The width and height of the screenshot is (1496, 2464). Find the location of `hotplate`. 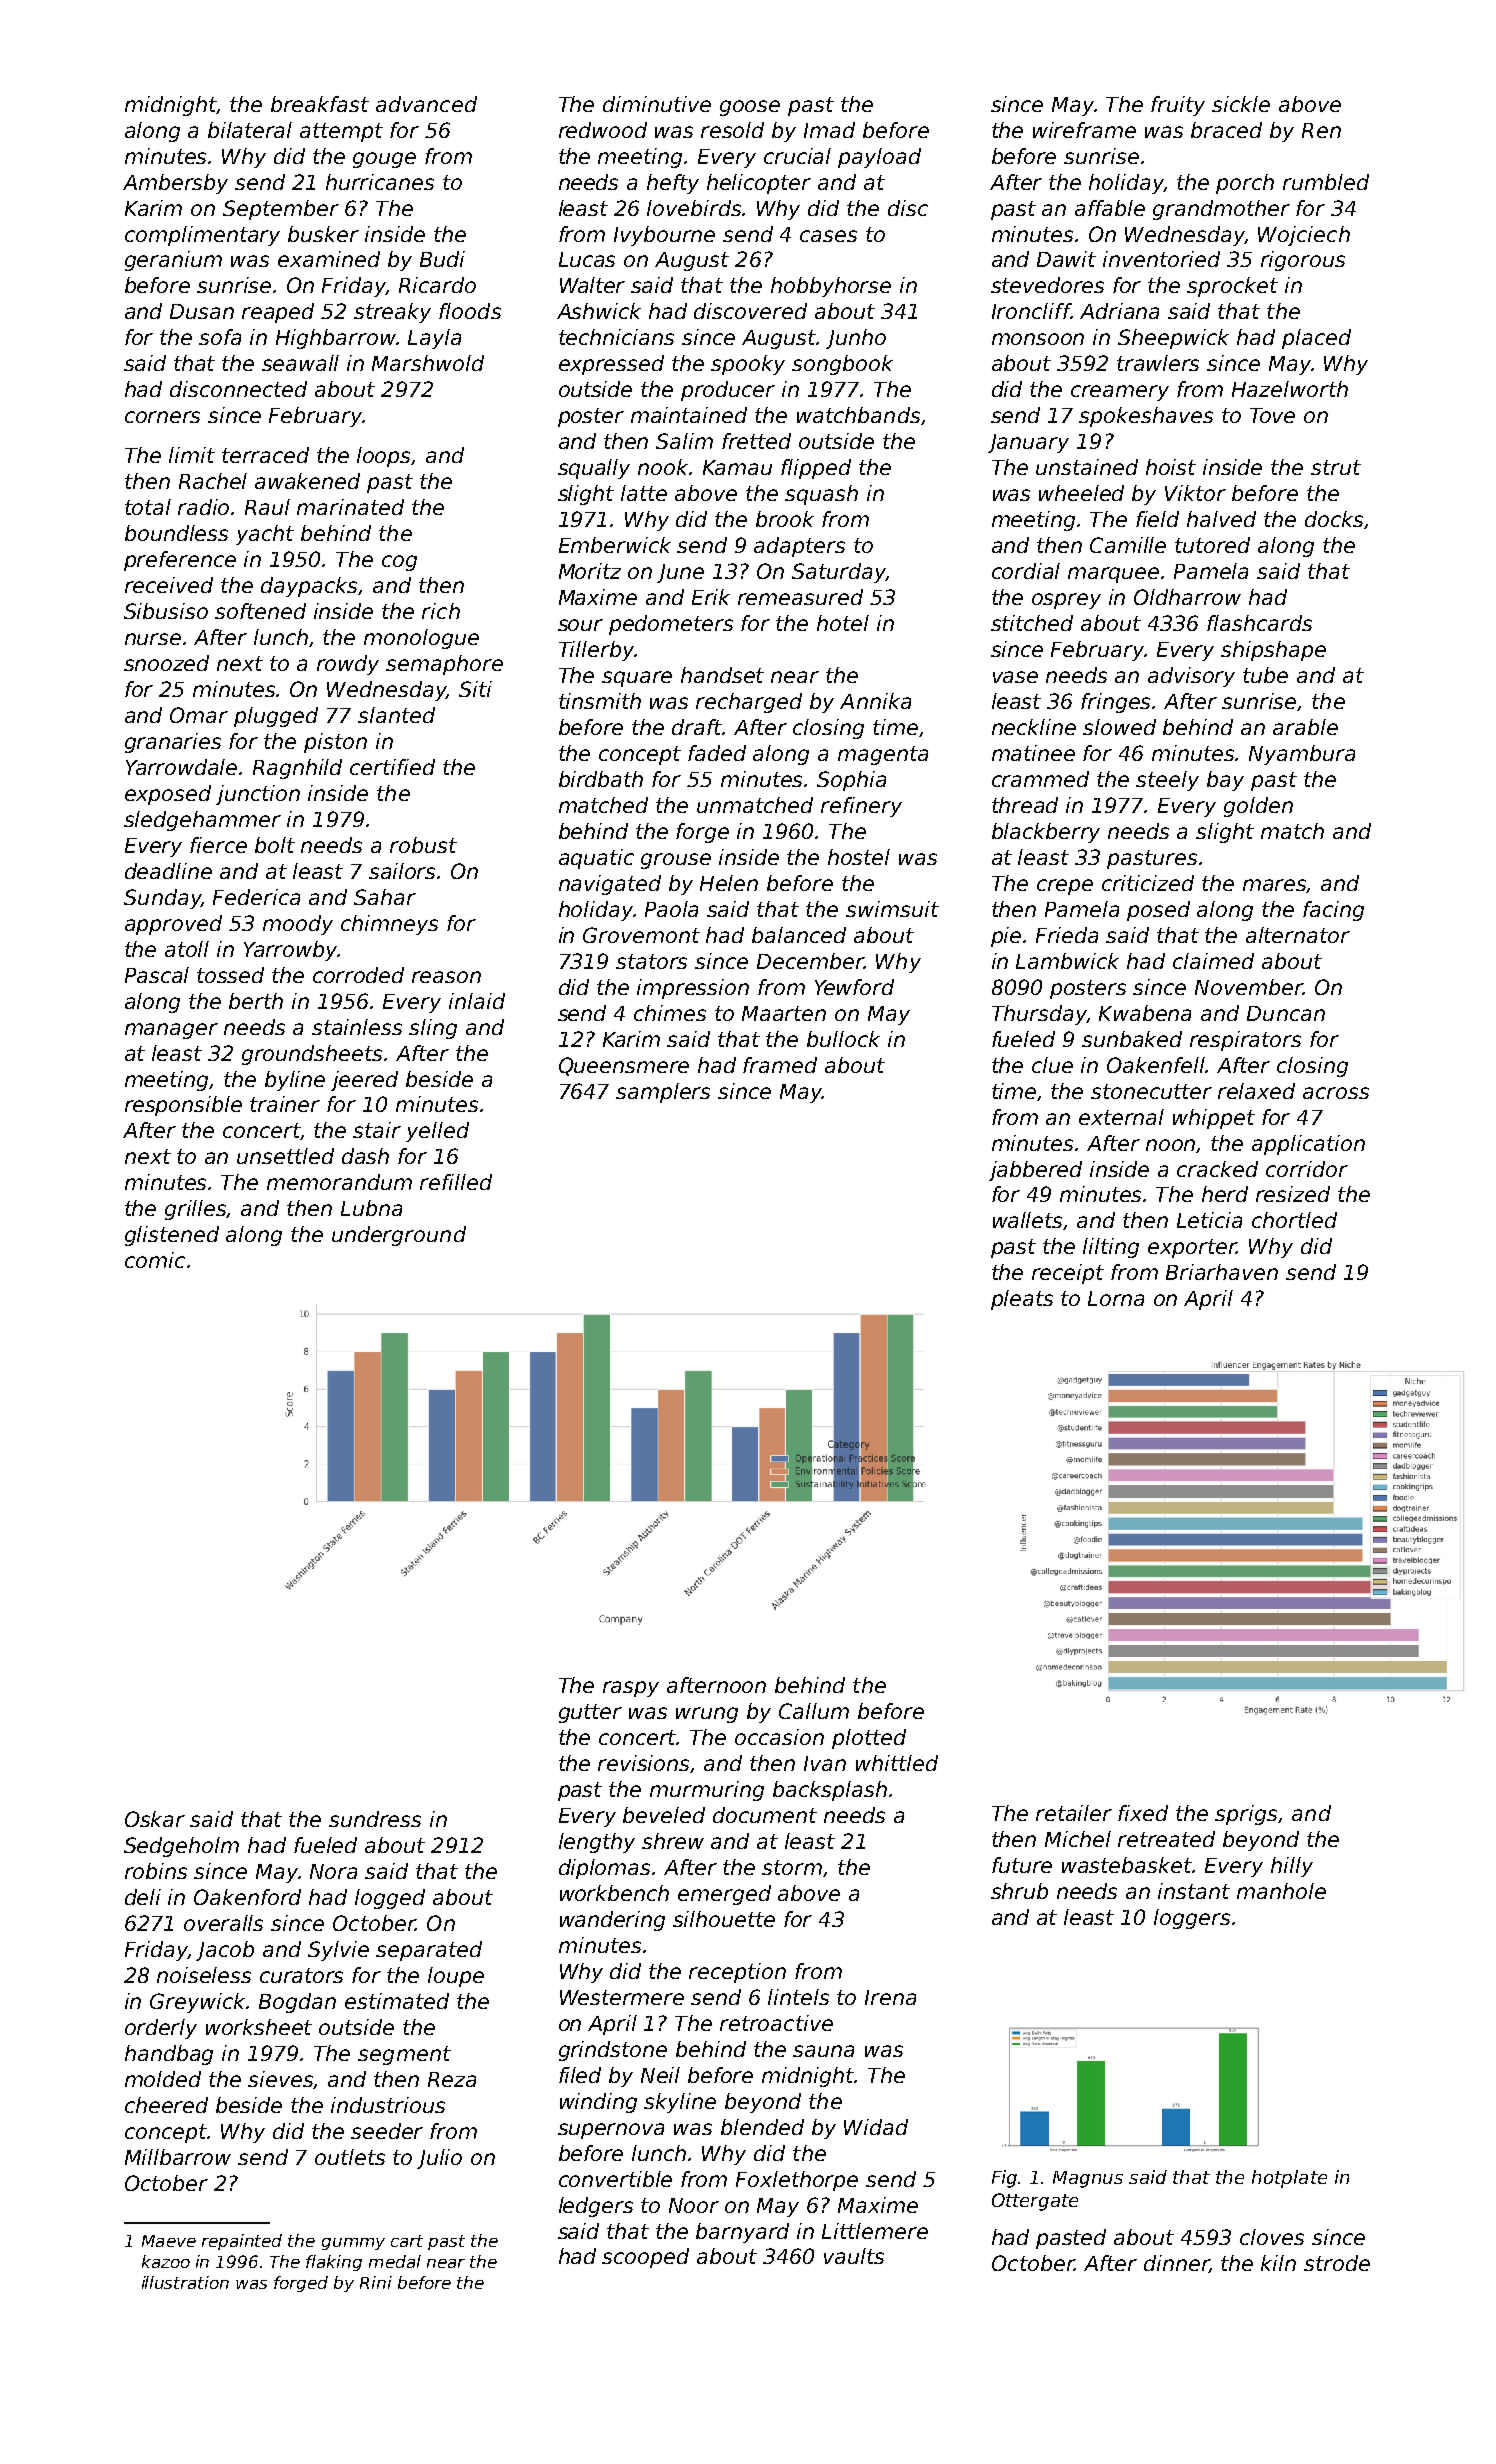

hotplate is located at coordinates (1289, 2179).
